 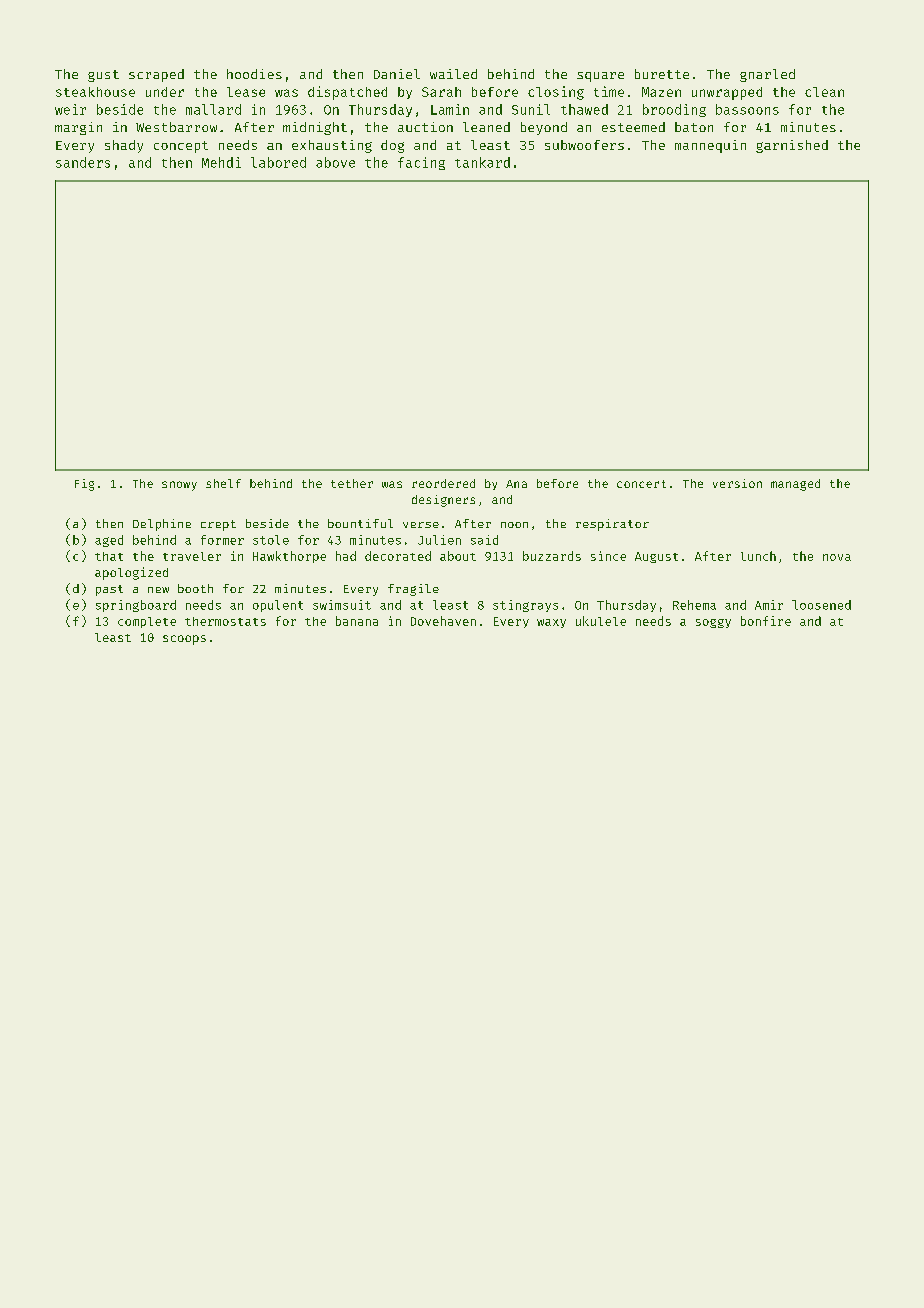 What do you see at coordinates (737, 483) in the page?
I see `version` at bounding box center [737, 483].
